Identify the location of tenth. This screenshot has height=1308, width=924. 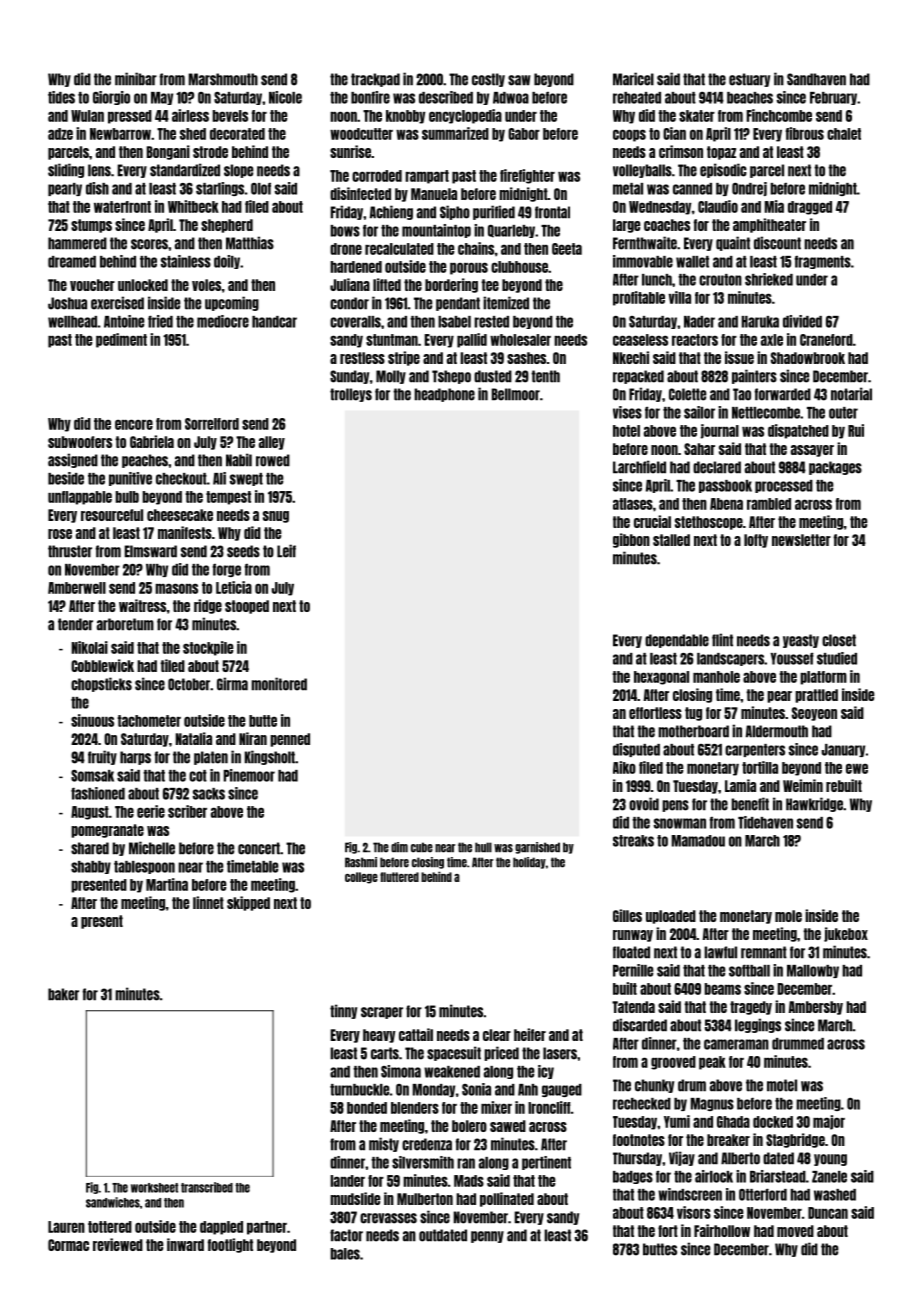
(545, 376).
